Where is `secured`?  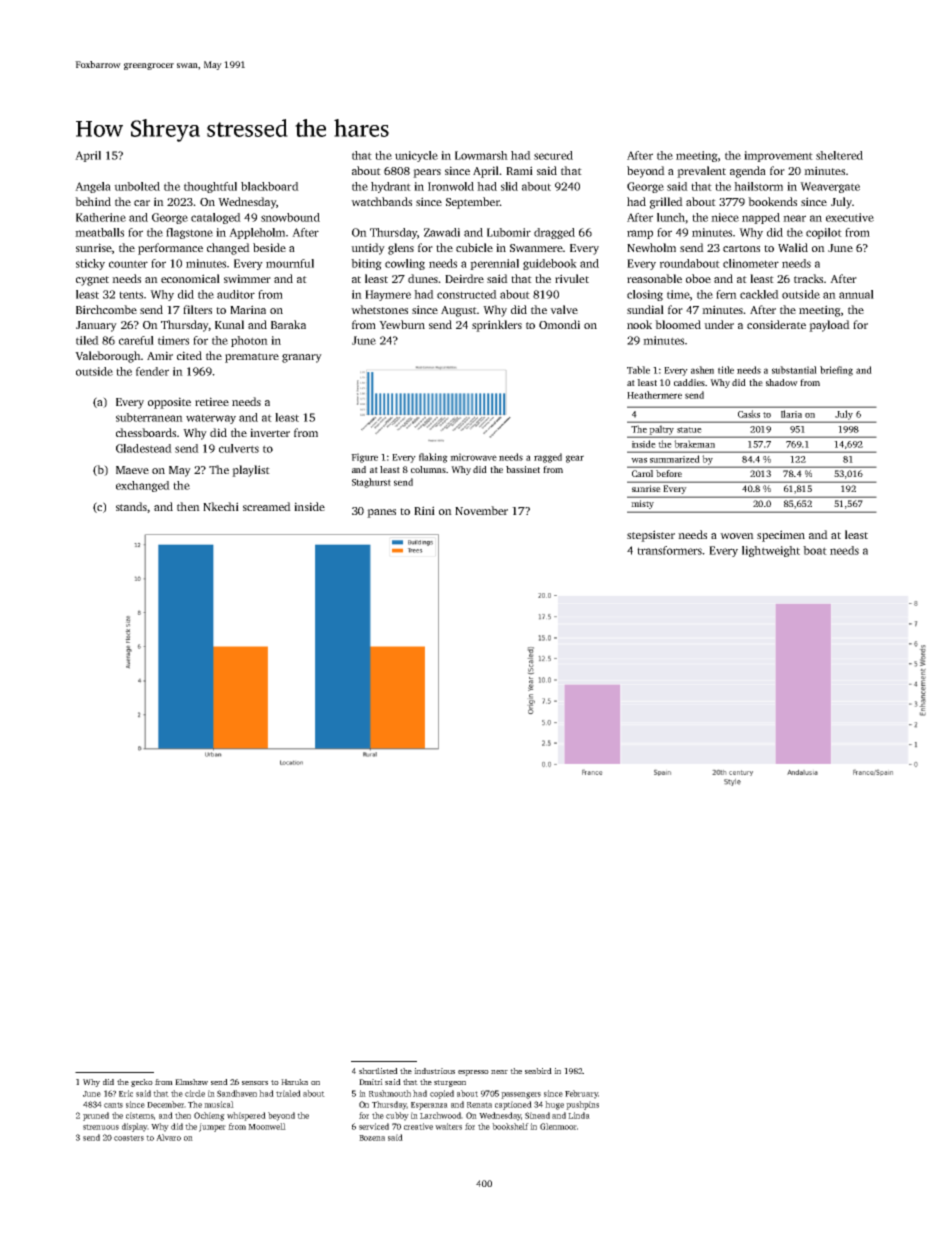
secured is located at coordinates (553, 155).
